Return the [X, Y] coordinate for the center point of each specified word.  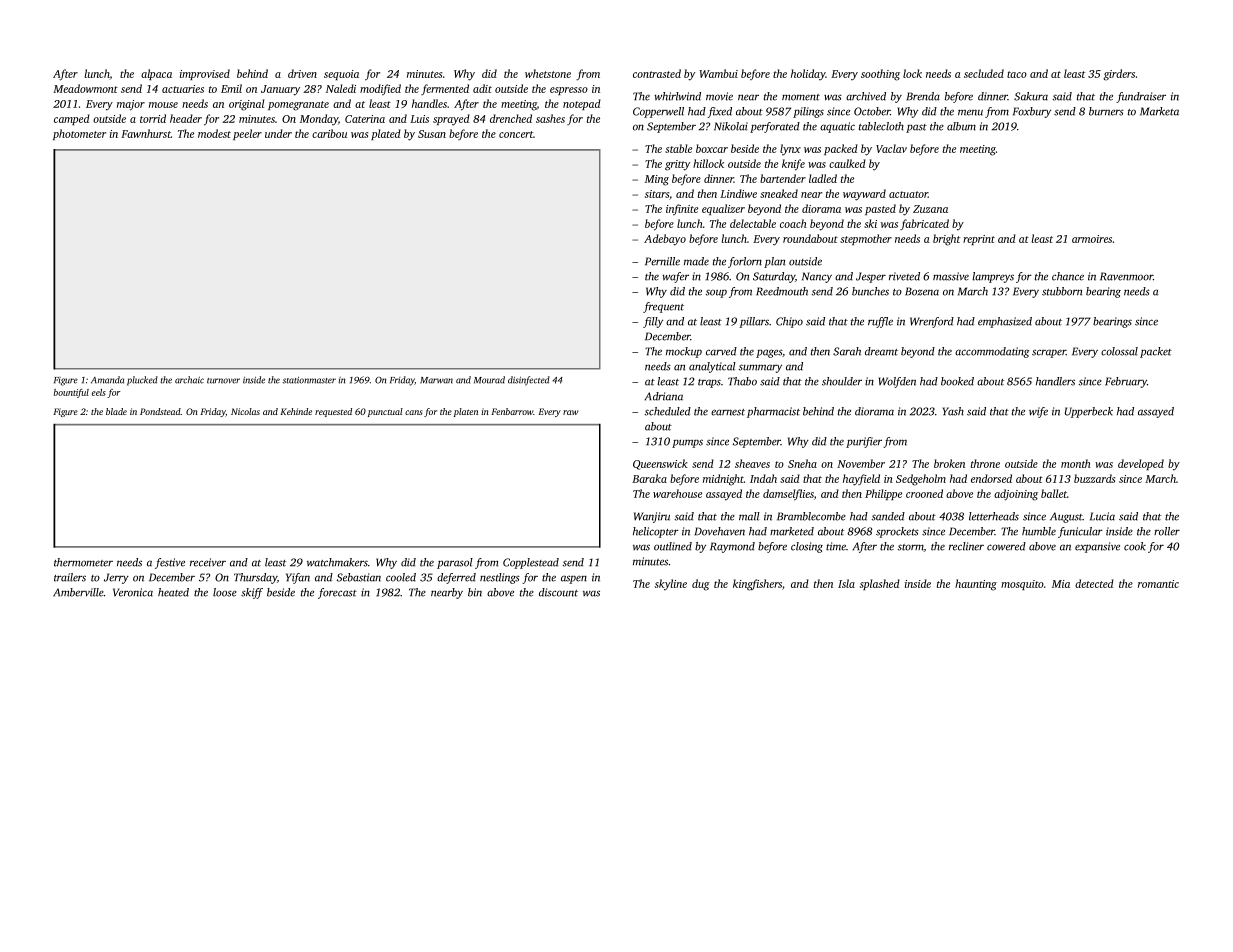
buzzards [1094, 478]
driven [302, 73]
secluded [984, 73]
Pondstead [160, 411]
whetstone [548, 73]
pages [769, 353]
